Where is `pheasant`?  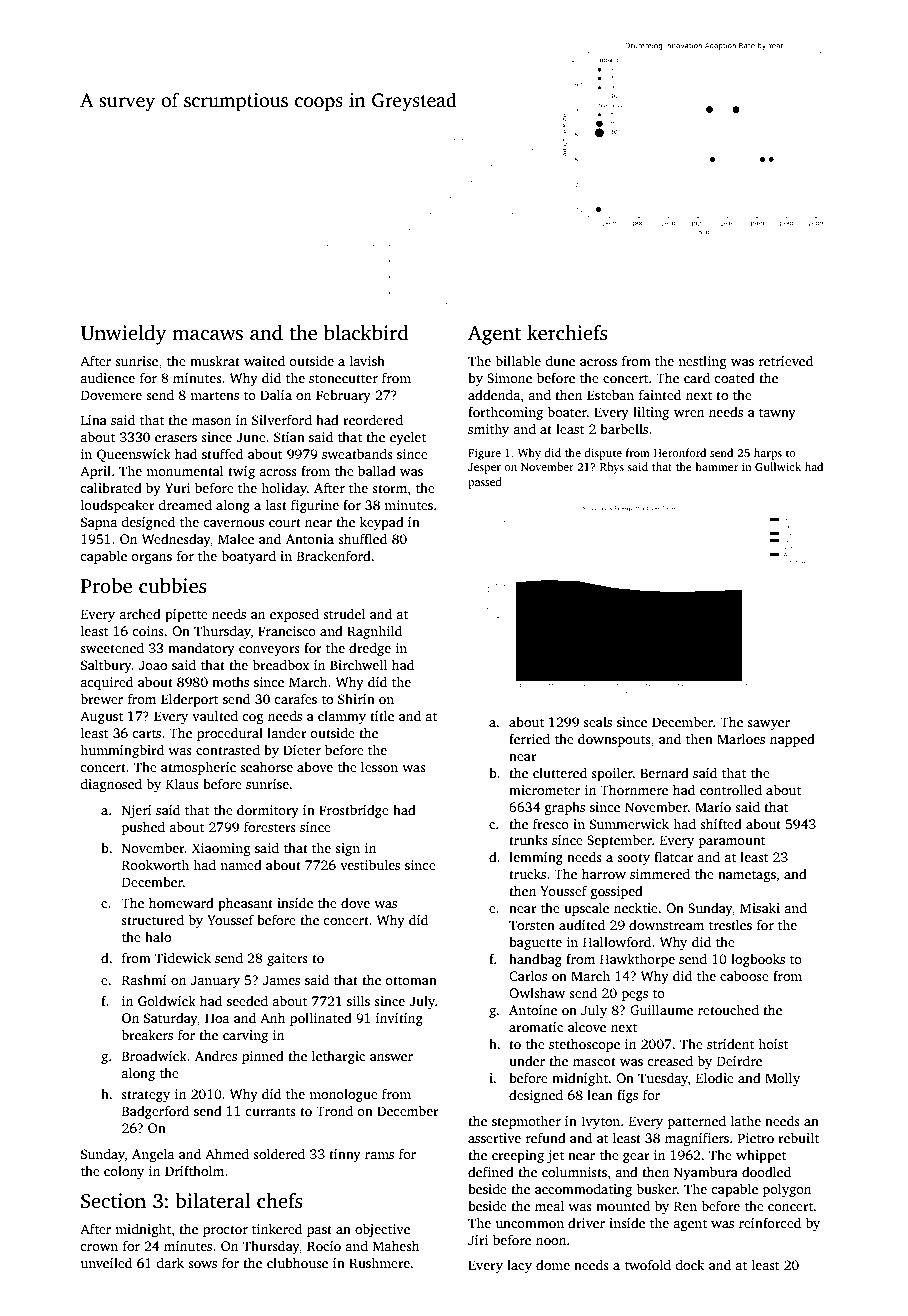
pheasant is located at coordinates (245, 904).
